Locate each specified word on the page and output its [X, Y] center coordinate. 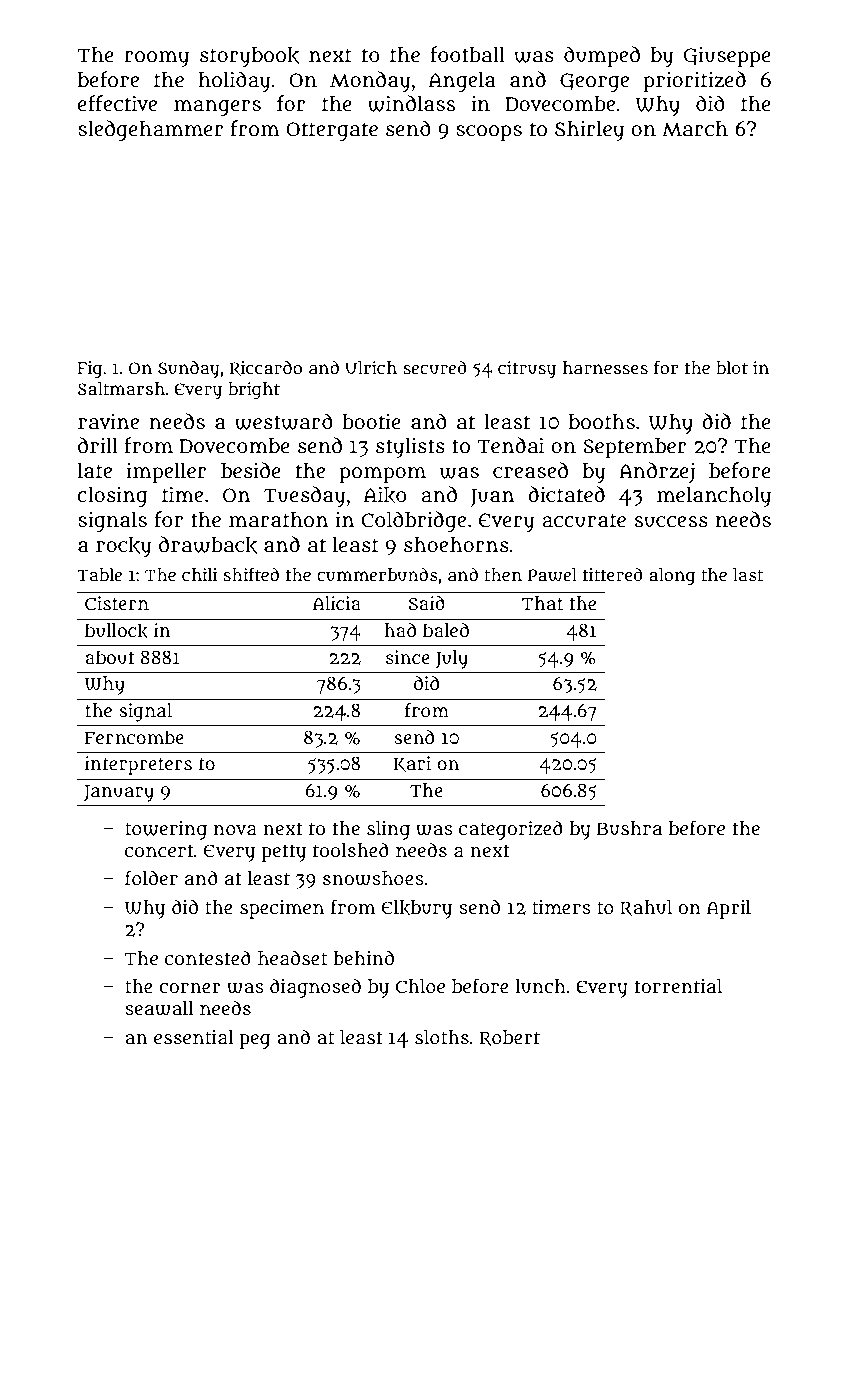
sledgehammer [151, 130]
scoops [489, 133]
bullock [116, 631]
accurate [584, 520]
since [408, 657]
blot [732, 367]
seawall [159, 1008]
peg [255, 1041]
